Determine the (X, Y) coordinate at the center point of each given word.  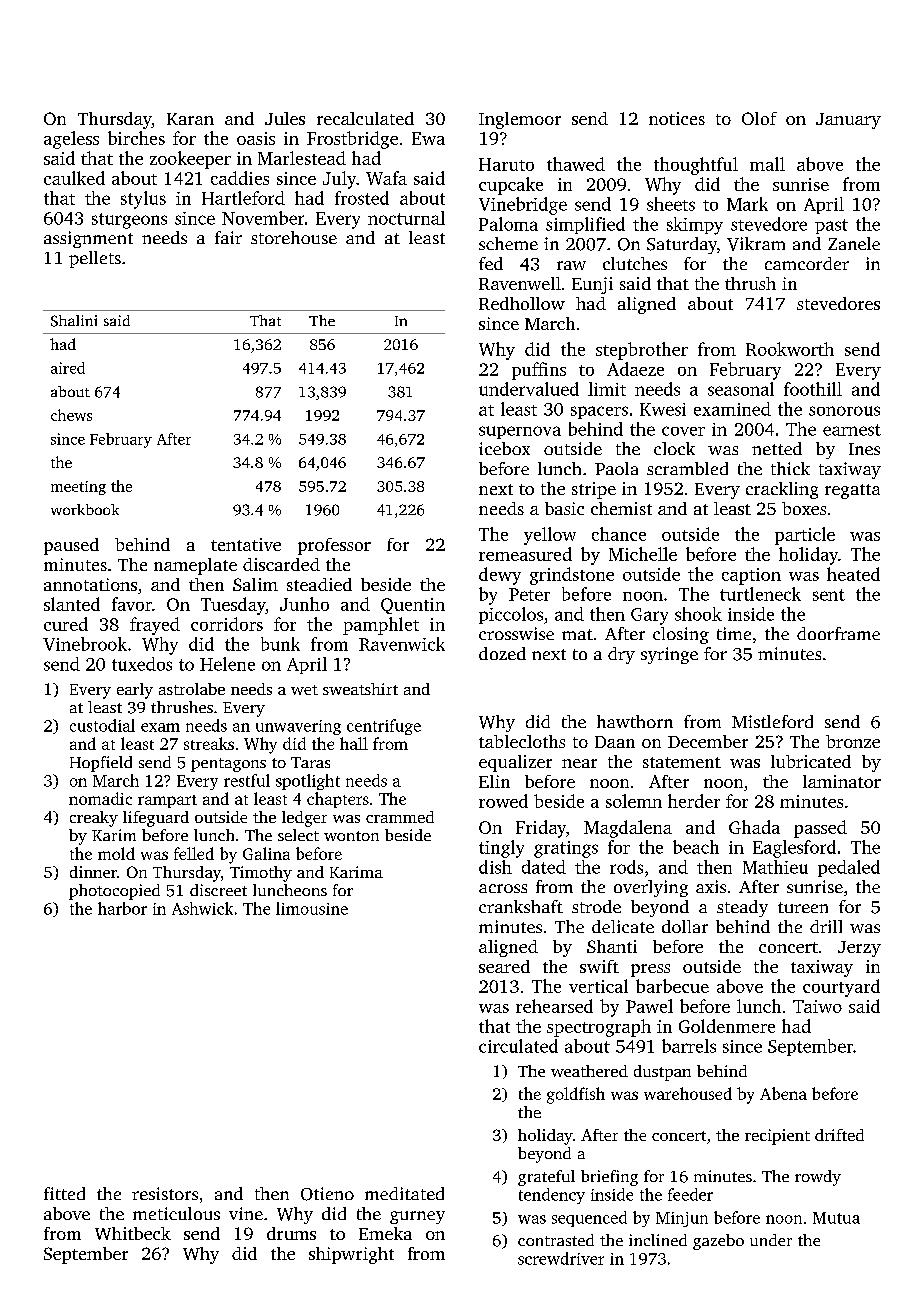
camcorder (807, 263)
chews (71, 415)
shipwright (351, 1255)
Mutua (836, 1218)
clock (674, 448)
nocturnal (406, 218)
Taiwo (817, 1006)
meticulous (176, 1213)
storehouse (294, 237)
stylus (143, 200)
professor (334, 546)
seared (504, 966)
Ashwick (202, 908)
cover (683, 431)
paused (71, 546)
